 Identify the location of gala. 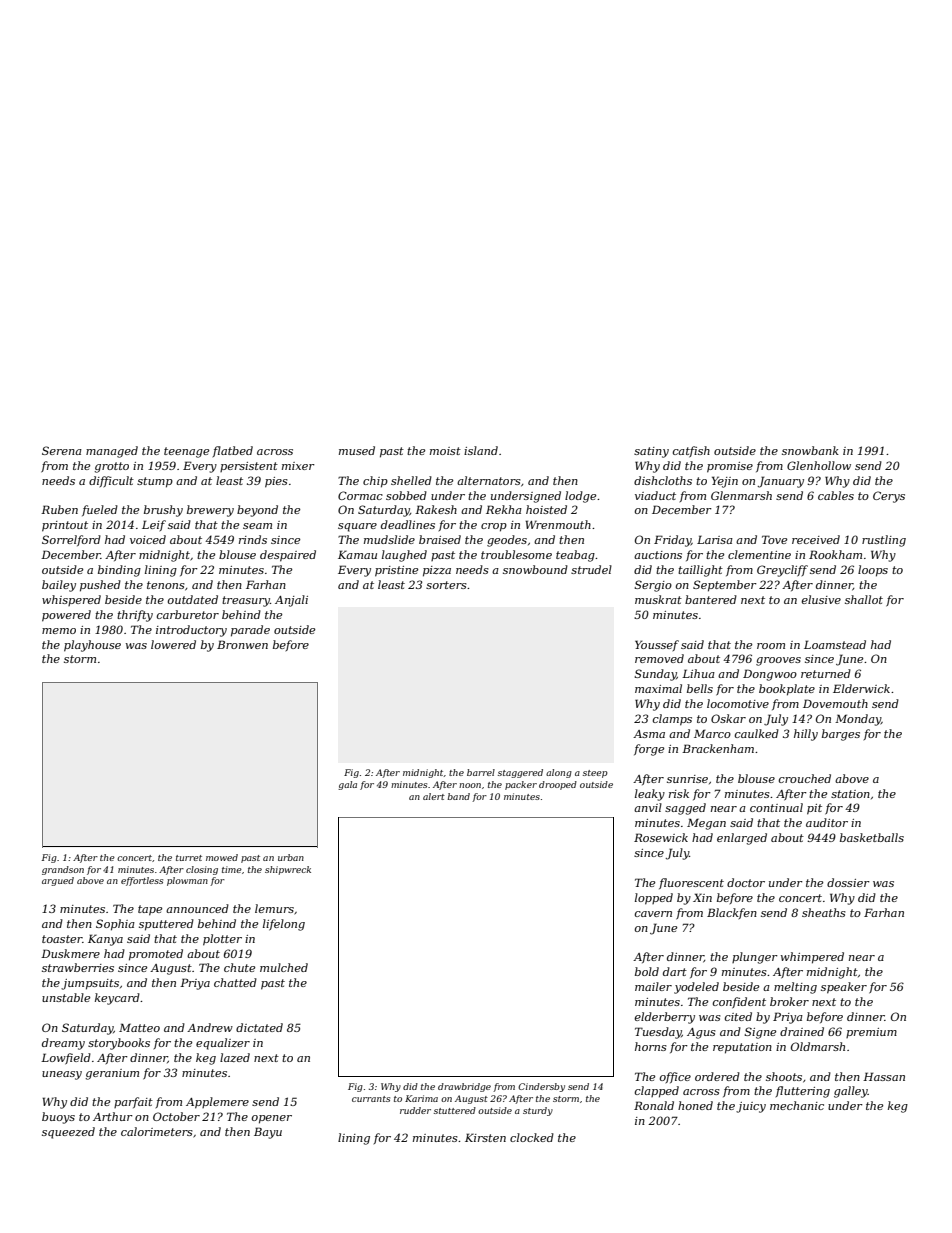
(347, 785).
